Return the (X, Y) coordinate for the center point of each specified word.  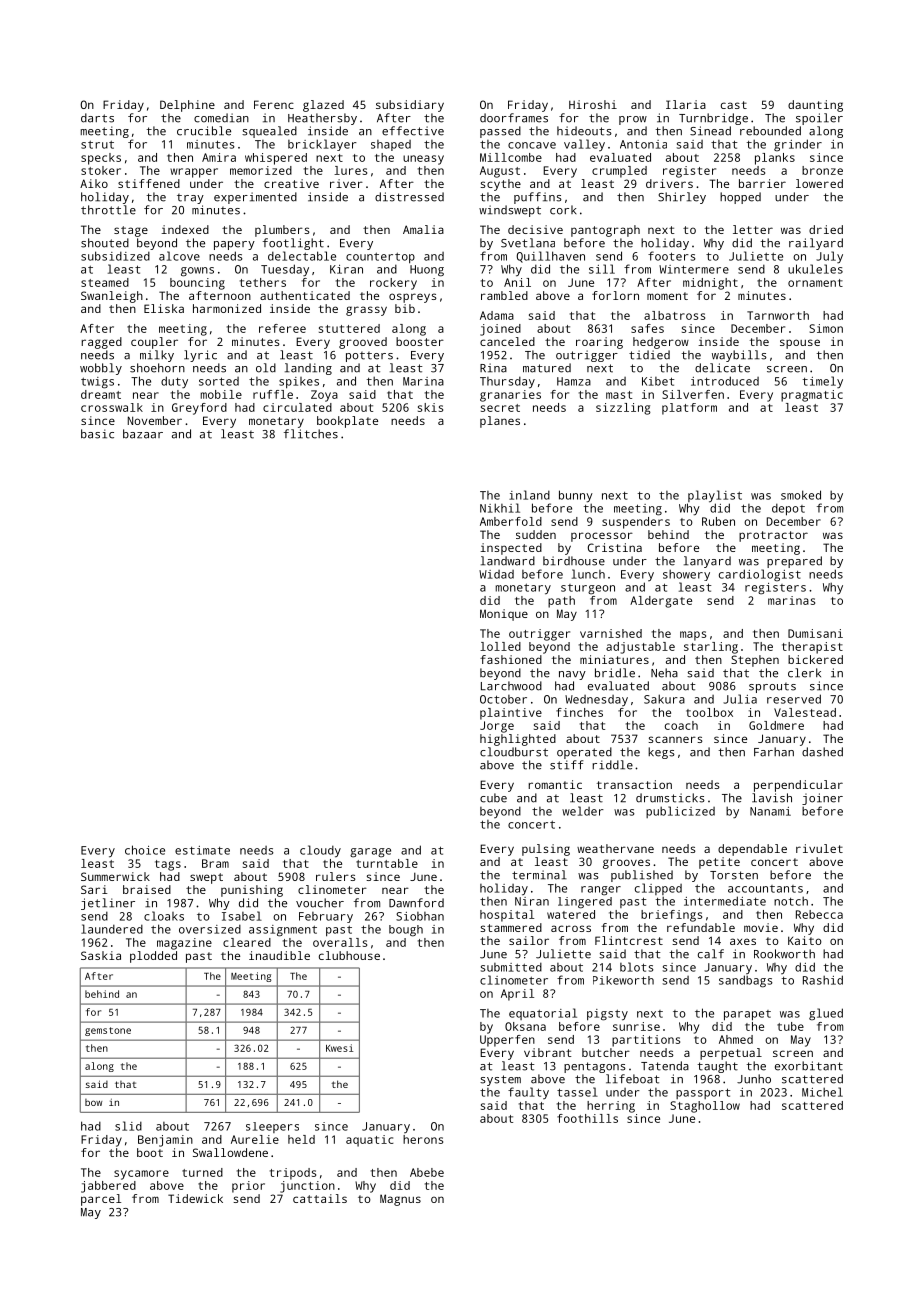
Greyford (199, 409)
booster (420, 341)
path (561, 602)
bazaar (143, 434)
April (517, 995)
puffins (538, 198)
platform (689, 409)
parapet (747, 1015)
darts (97, 118)
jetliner (108, 904)
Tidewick (195, 1198)
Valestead (805, 712)
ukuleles (815, 269)
